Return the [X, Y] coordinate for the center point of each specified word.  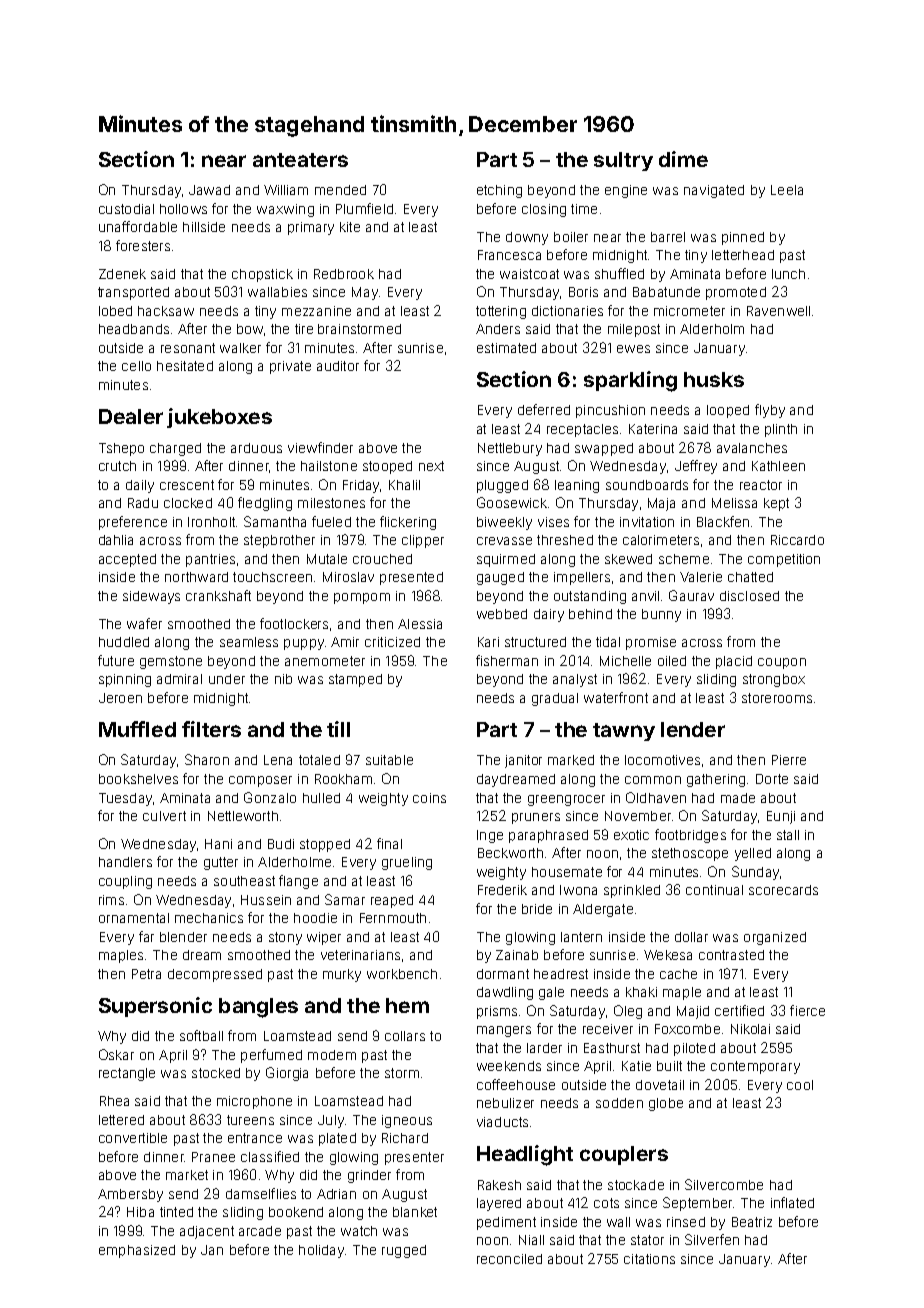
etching [499, 191]
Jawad [209, 190]
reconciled [509, 1259]
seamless [249, 642]
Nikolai [750, 1029]
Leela [787, 190]
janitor [523, 761]
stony [285, 938]
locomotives [662, 760]
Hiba [140, 1212]
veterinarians [360, 955]
